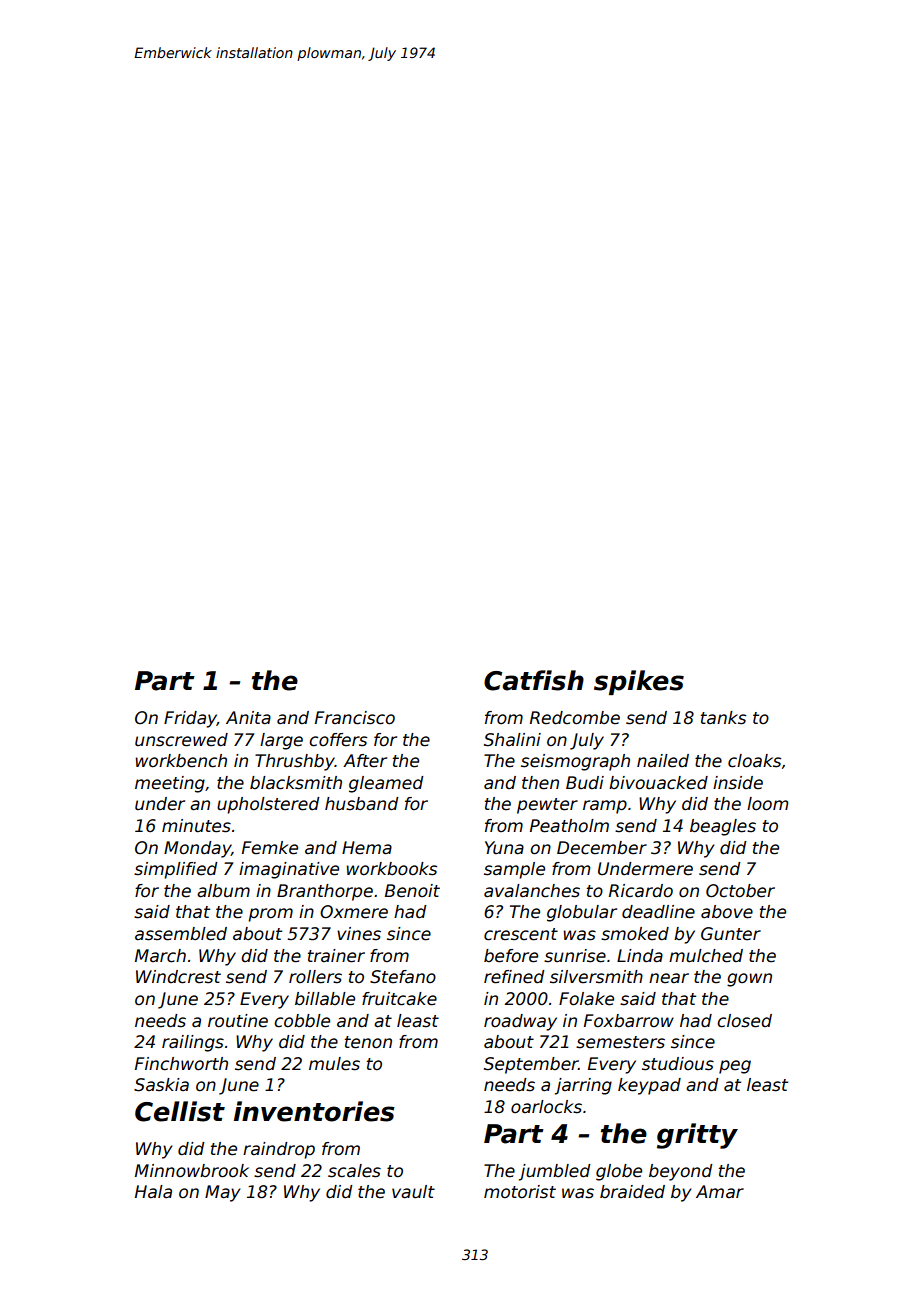  I want to click on beagles, so click(723, 827).
